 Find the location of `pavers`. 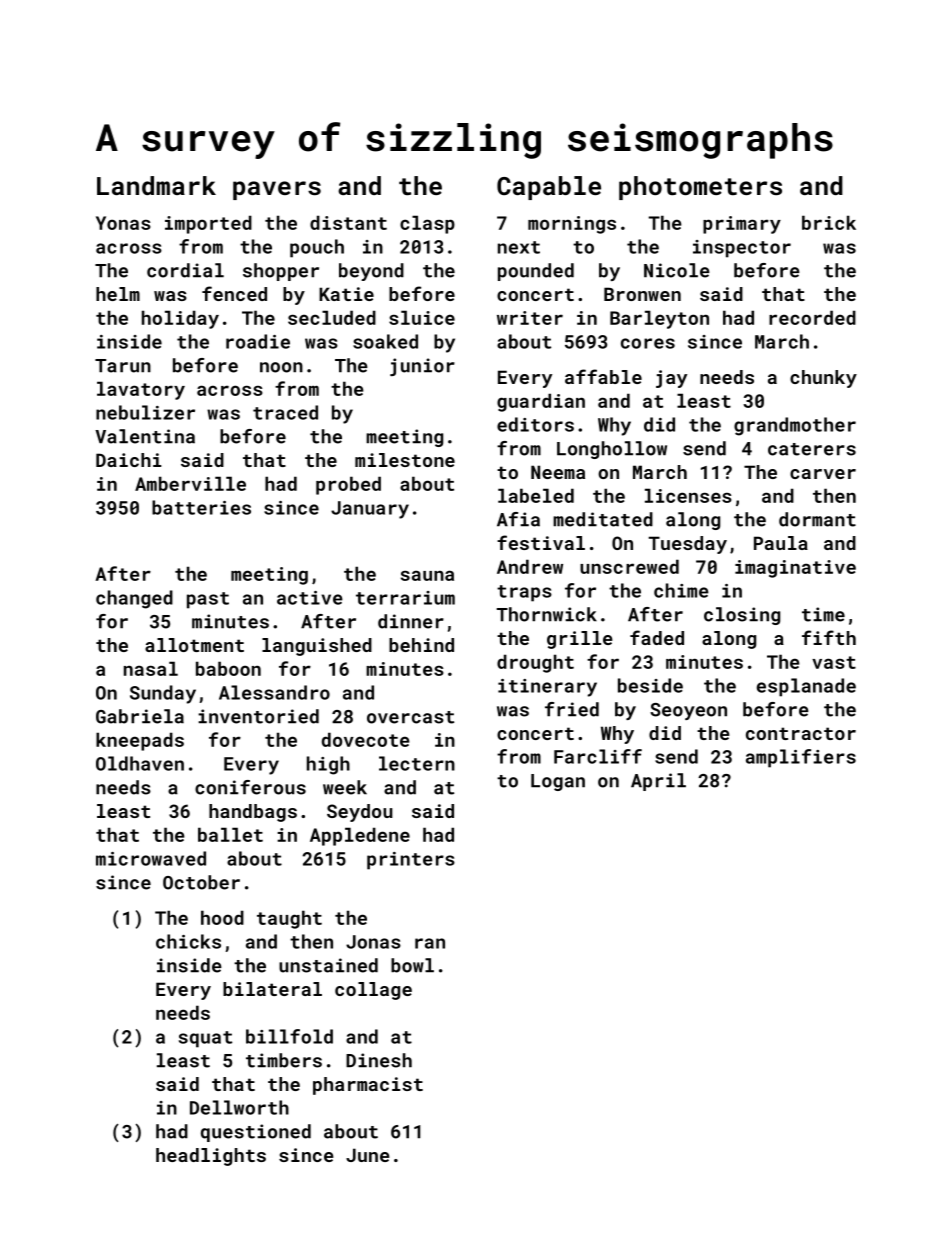

pavers is located at coordinates (277, 190).
